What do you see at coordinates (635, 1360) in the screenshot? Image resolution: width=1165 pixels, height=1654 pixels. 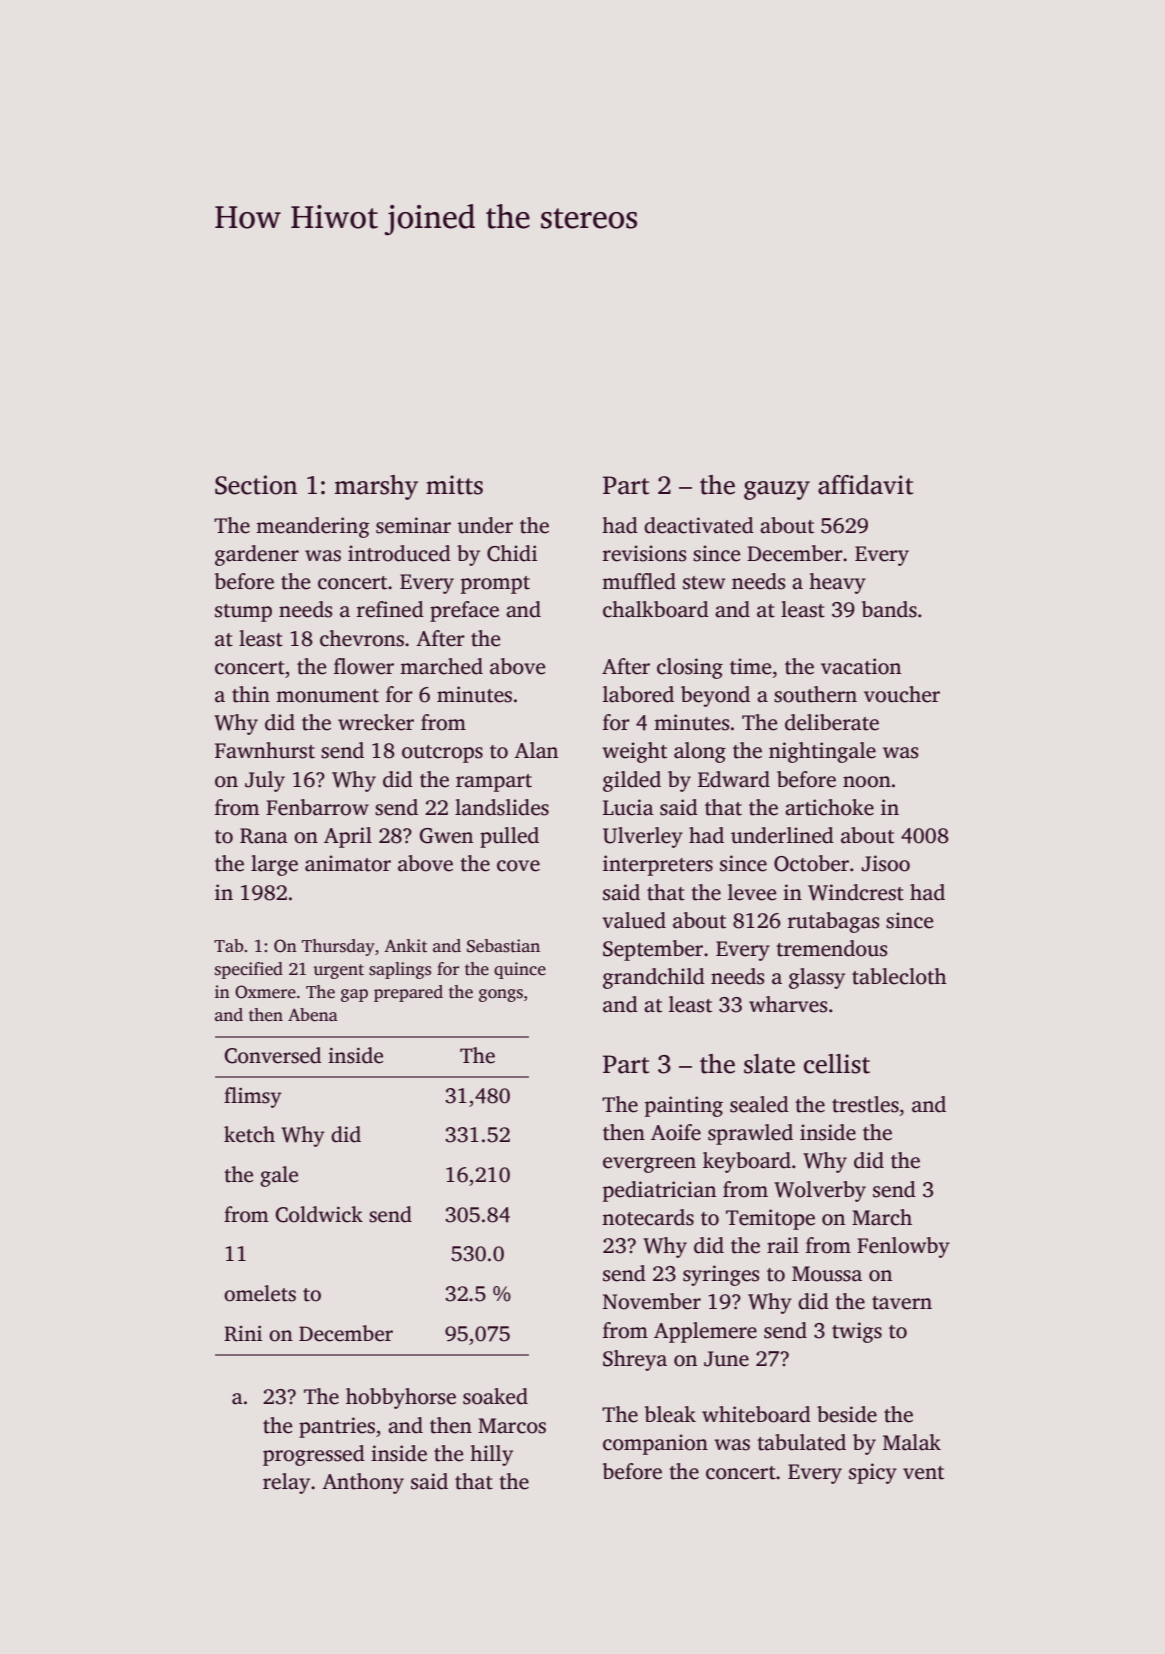 I see `Shreya` at bounding box center [635, 1360].
